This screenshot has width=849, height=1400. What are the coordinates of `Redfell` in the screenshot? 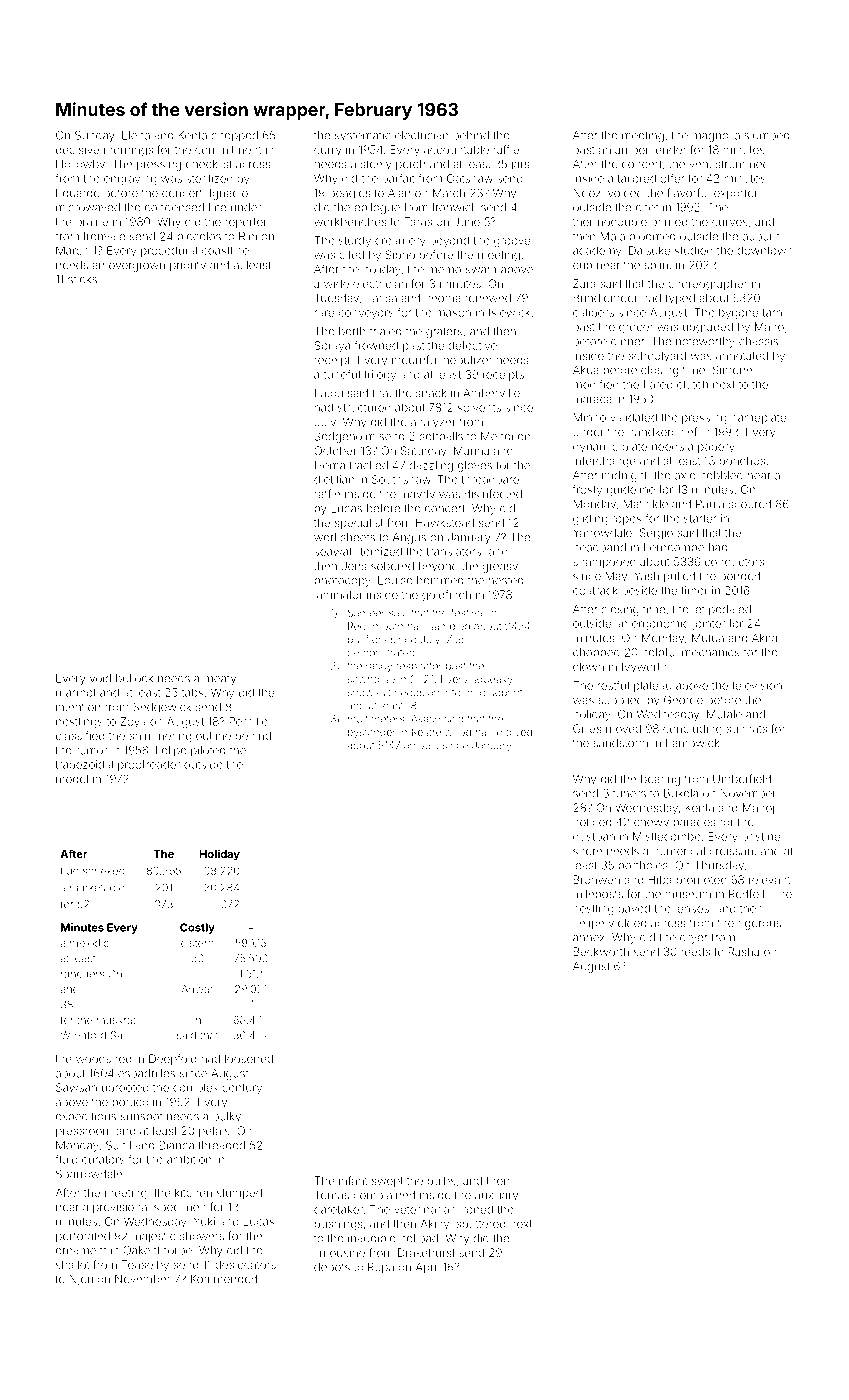 It's located at (746, 894).
